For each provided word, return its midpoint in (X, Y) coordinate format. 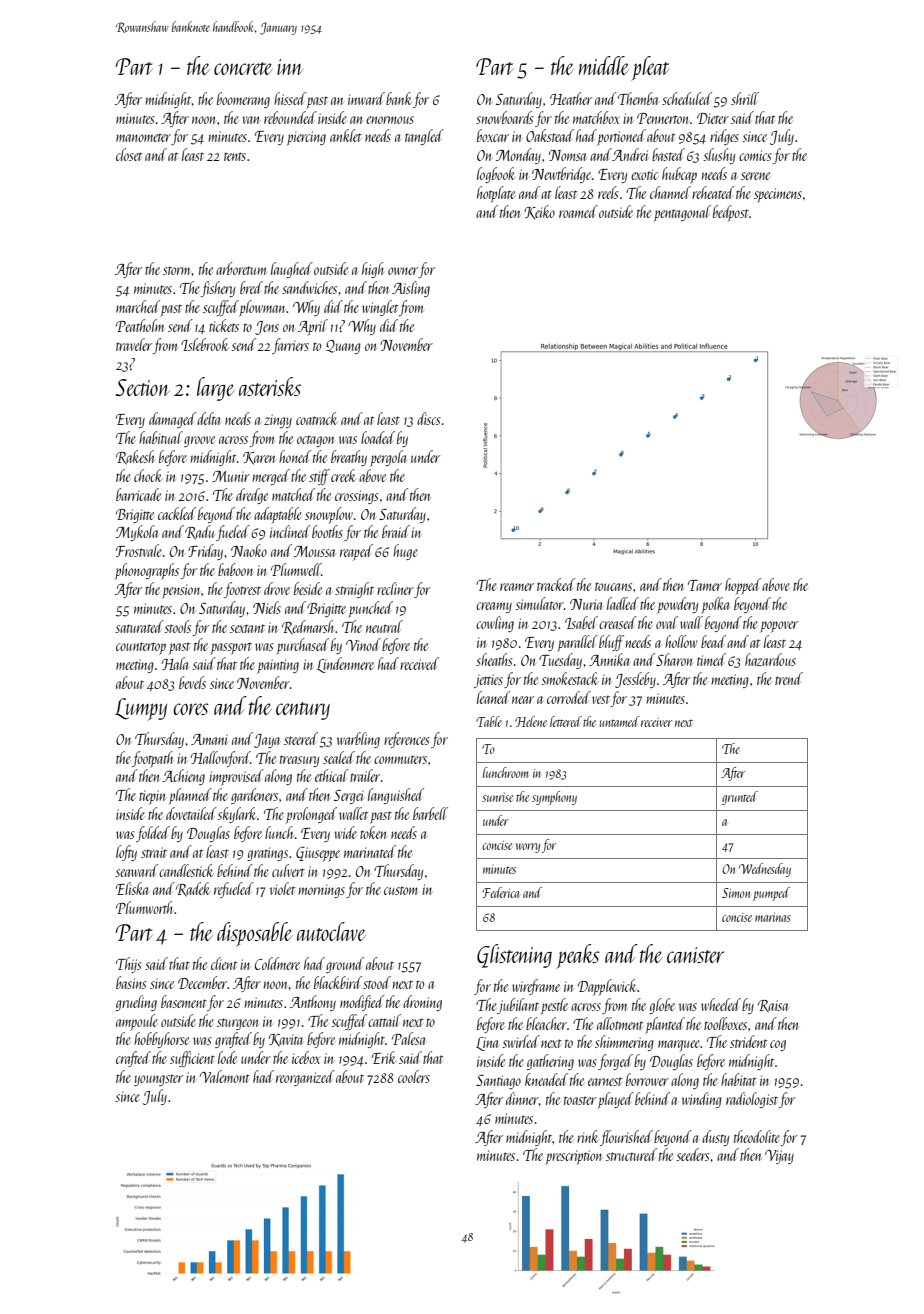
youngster (158, 1080)
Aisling (411, 289)
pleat (650, 68)
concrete (243, 68)
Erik (384, 1057)
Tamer (705, 585)
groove (199, 441)
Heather (571, 98)
